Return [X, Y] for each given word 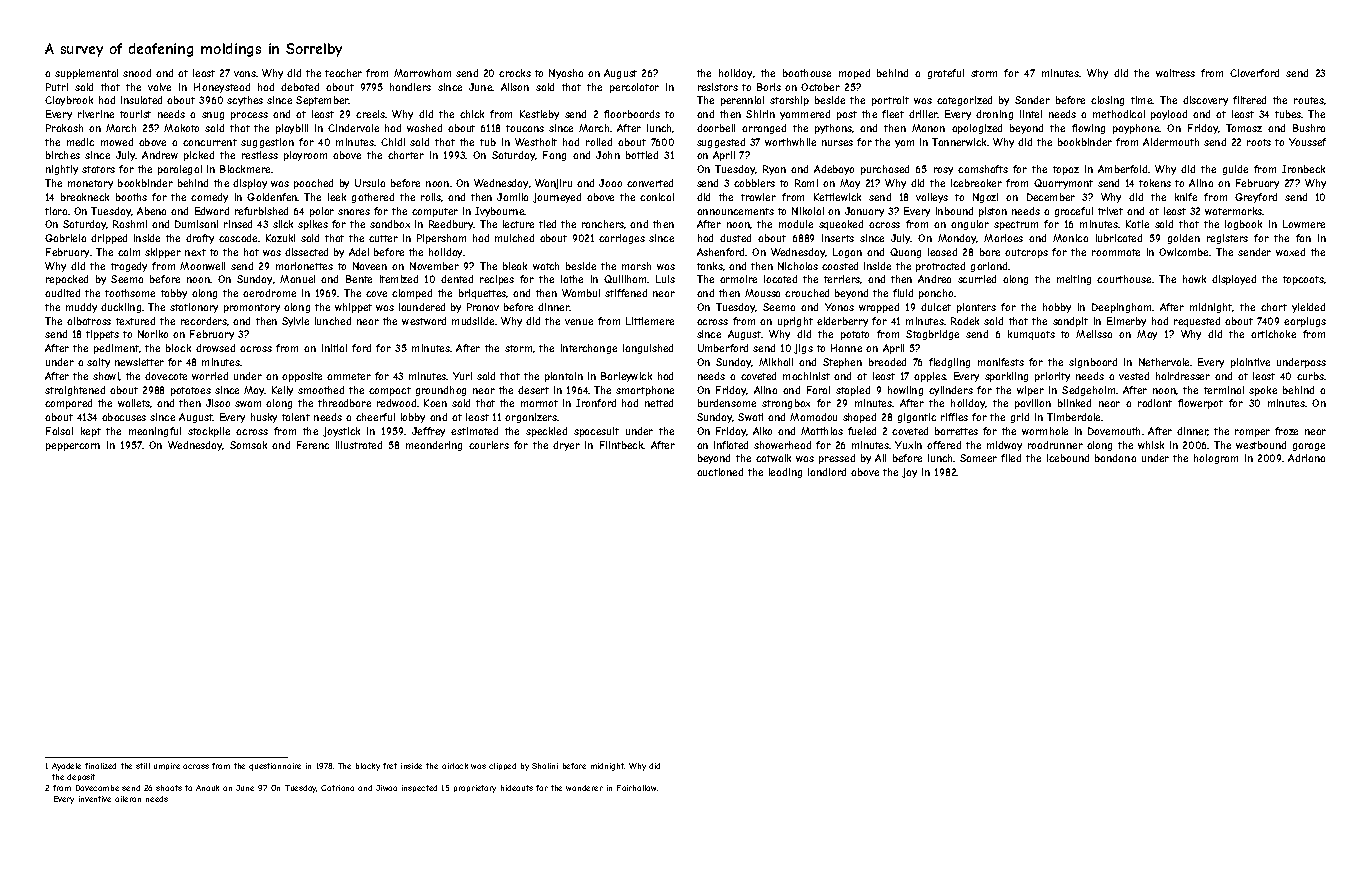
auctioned [720, 472]
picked [199, 156]
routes [1309, 100]
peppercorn [73, 447]
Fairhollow [636, 788]
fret [390, 766]
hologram [1216, 459]
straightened [75, 391]
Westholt [536, 142]
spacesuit [596, 432]
